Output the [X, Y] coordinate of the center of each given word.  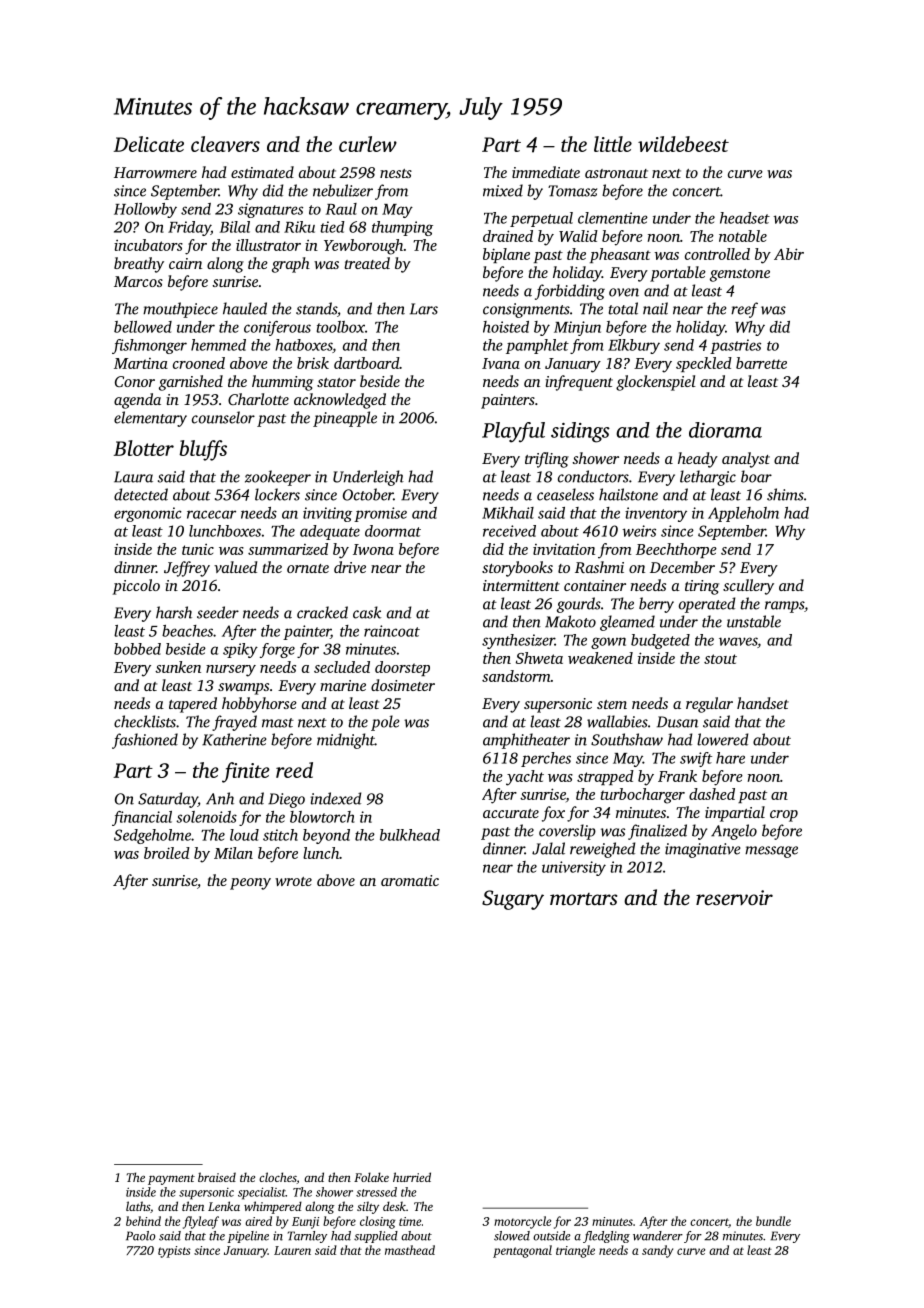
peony [250, 884]
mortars [583, 899]
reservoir [734, 897]
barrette [761, 363]
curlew [368, 144]
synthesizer [518, 641]
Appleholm [743, 514]
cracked [322, 612]
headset [745, 218]
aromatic [410, 880]
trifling [547, 460]
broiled [167, 853]
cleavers [225, 144]
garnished [191, 383]
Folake [371, 1177]
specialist [262, 1193]
